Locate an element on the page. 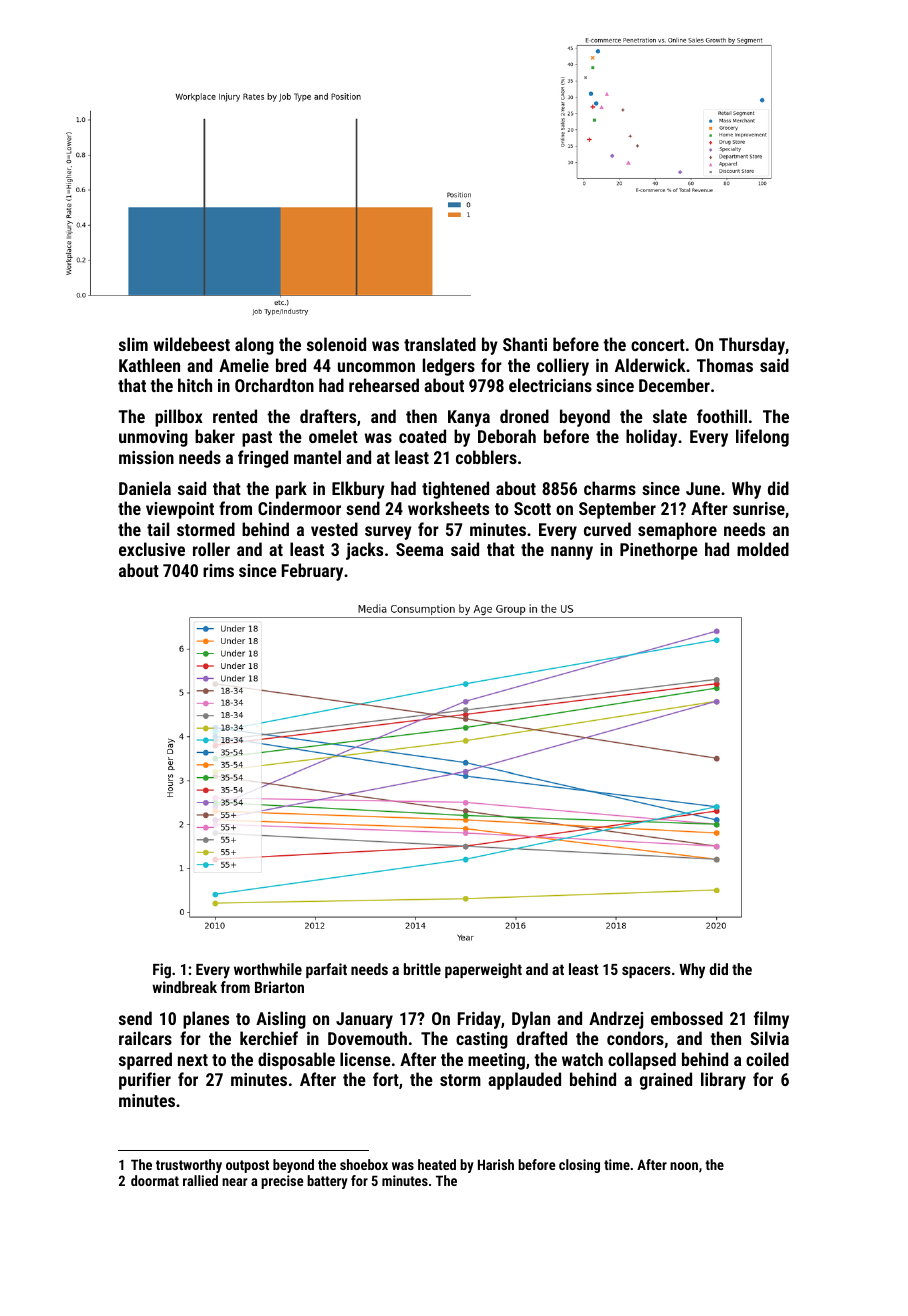 This page has height=1316, width=908. embossed is located at coordinates (687, 1018).
